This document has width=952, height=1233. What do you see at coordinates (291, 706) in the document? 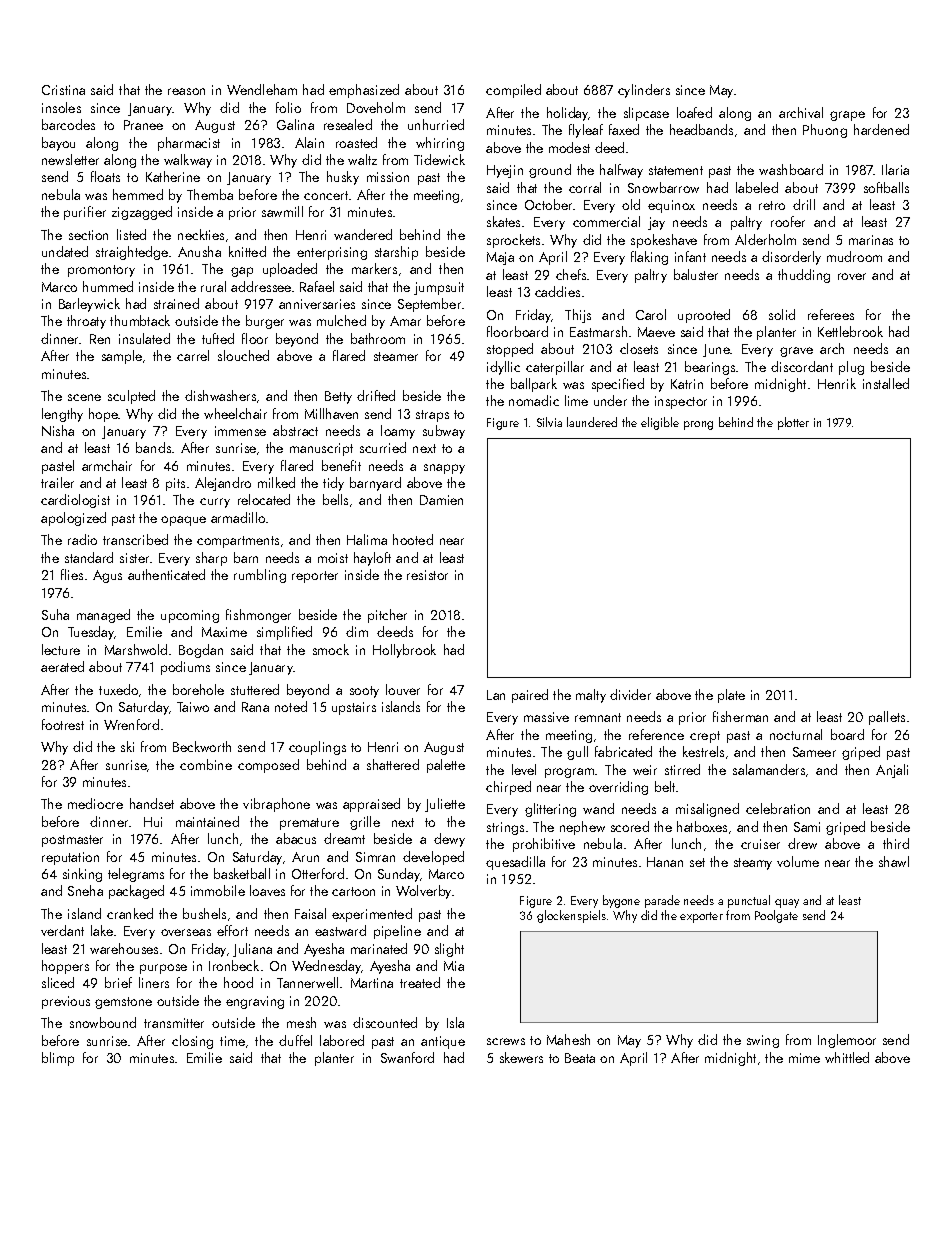
I see `noted` at bounding box center [291, 706].
